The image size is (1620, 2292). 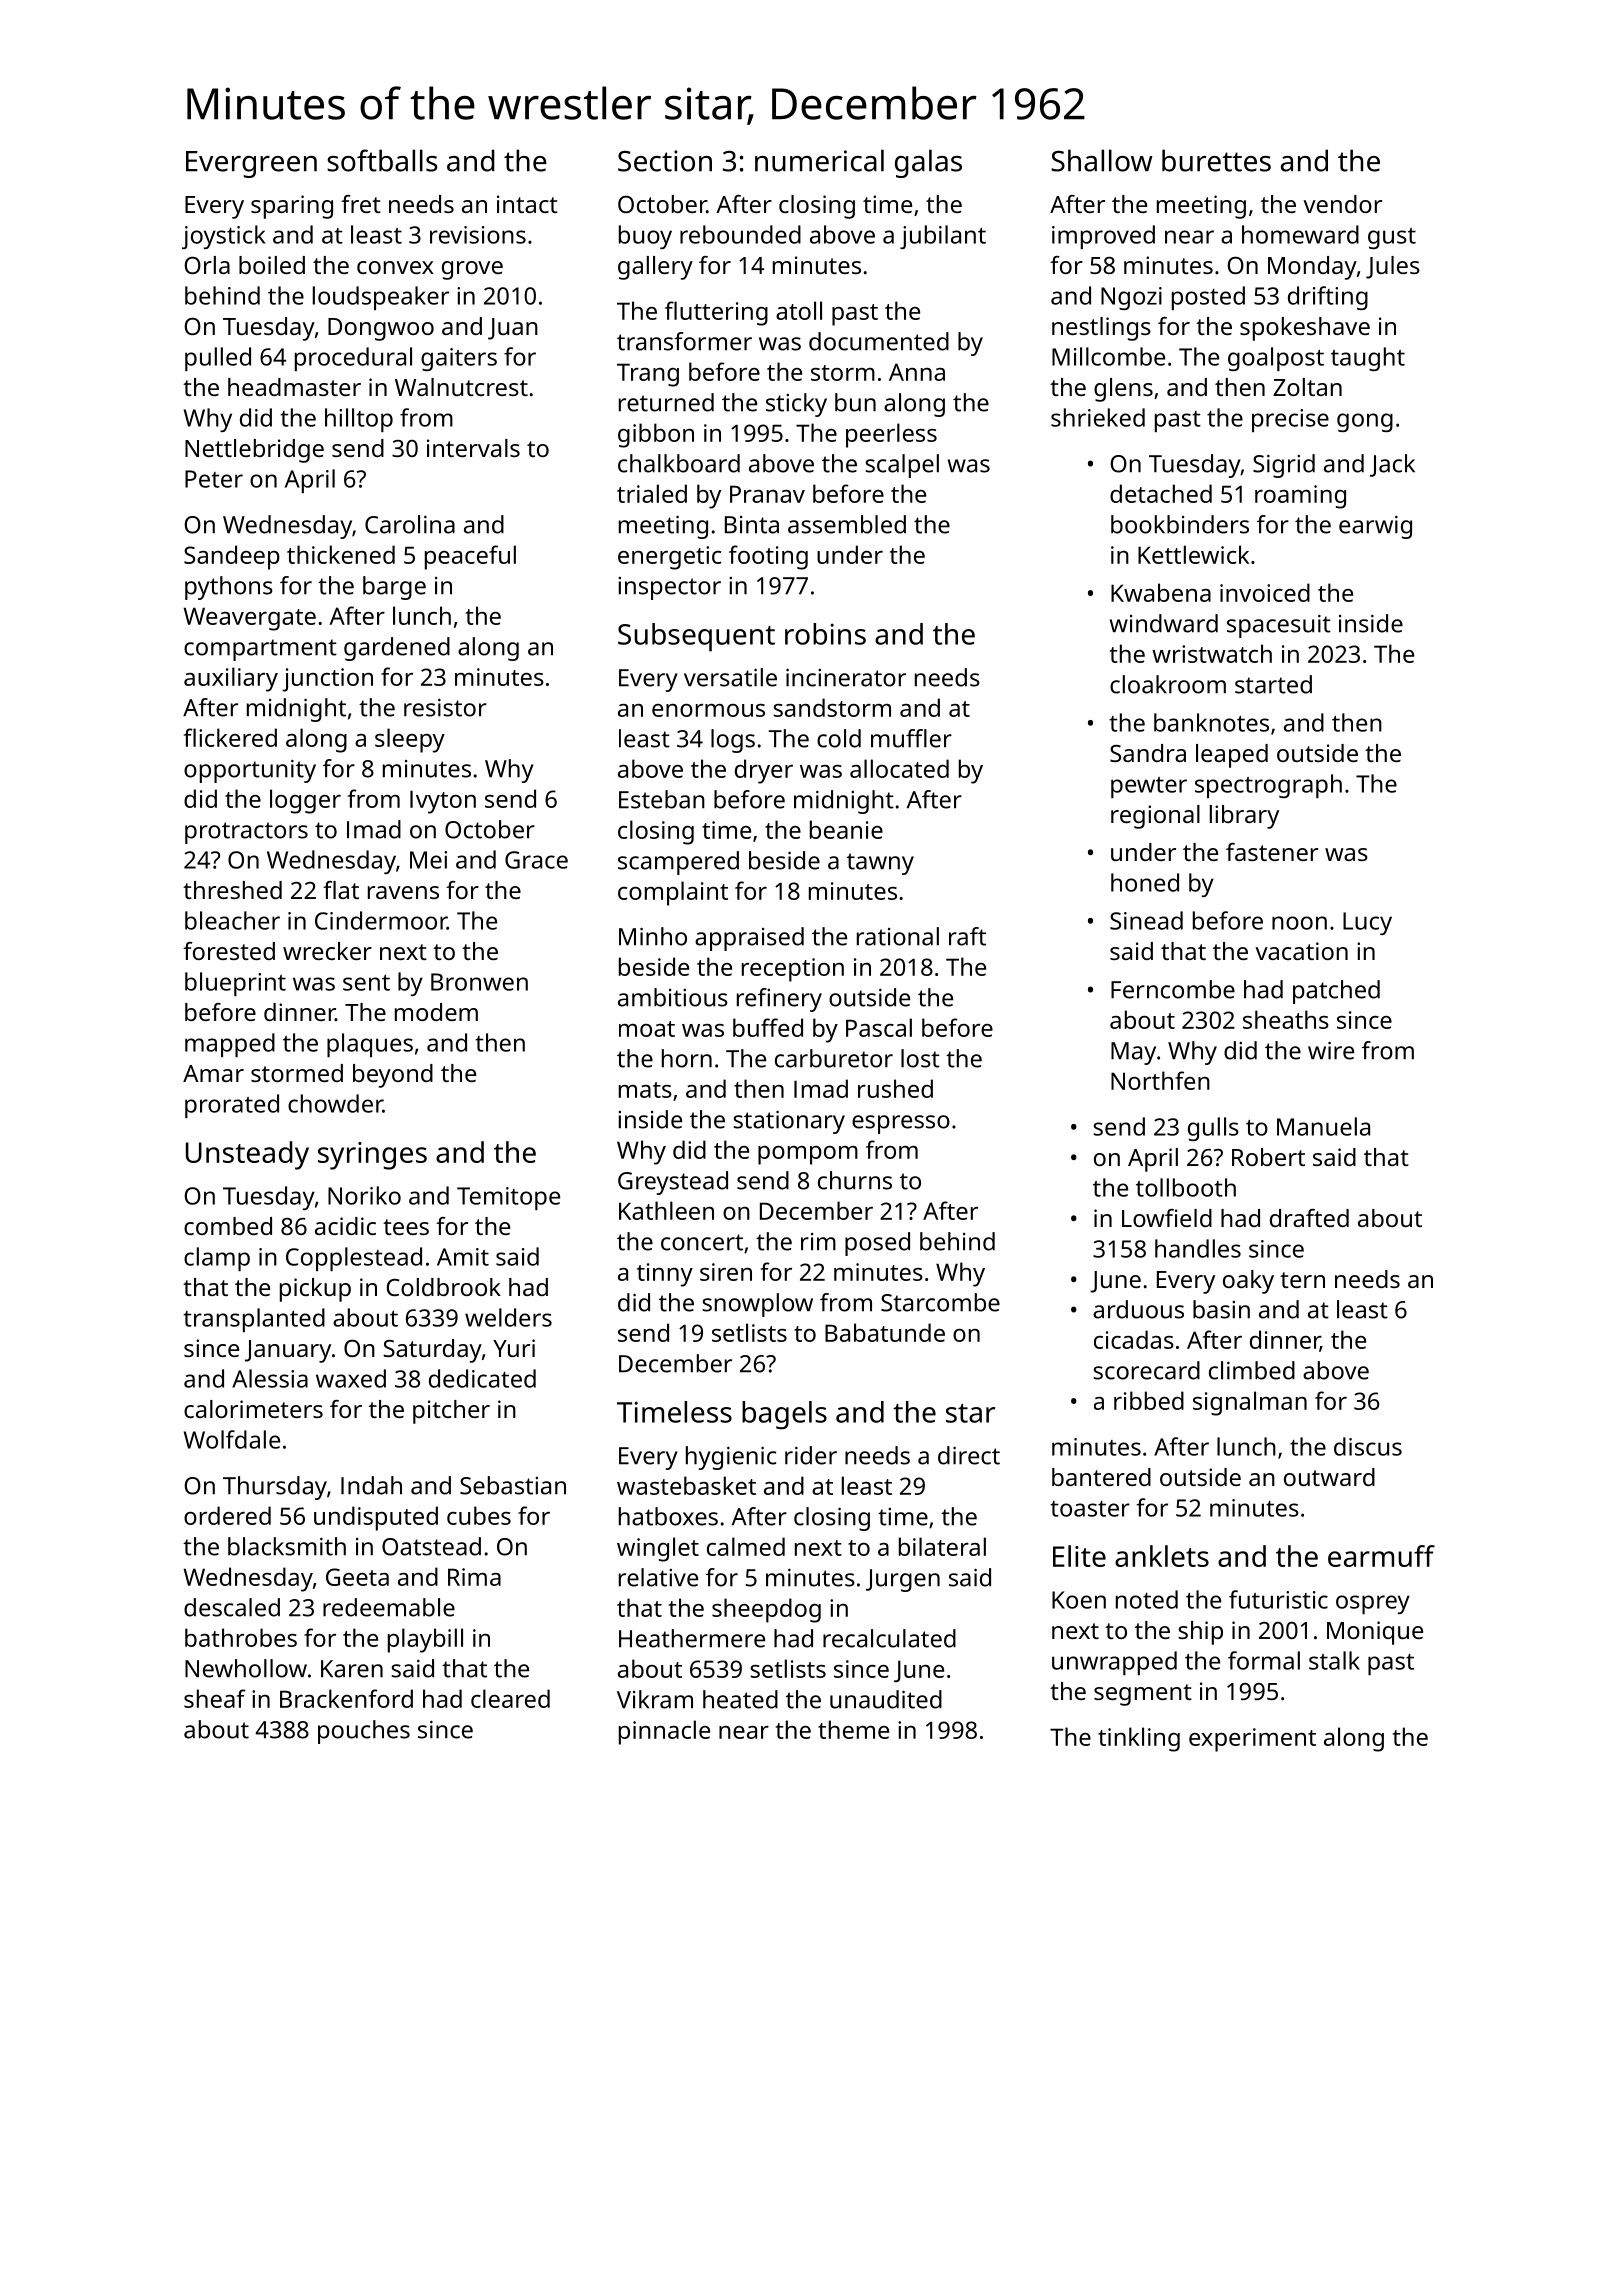 What do you see at coordinates (510, 1698) in the document?
I see `cleared` at bounding box center [510, 1698].
